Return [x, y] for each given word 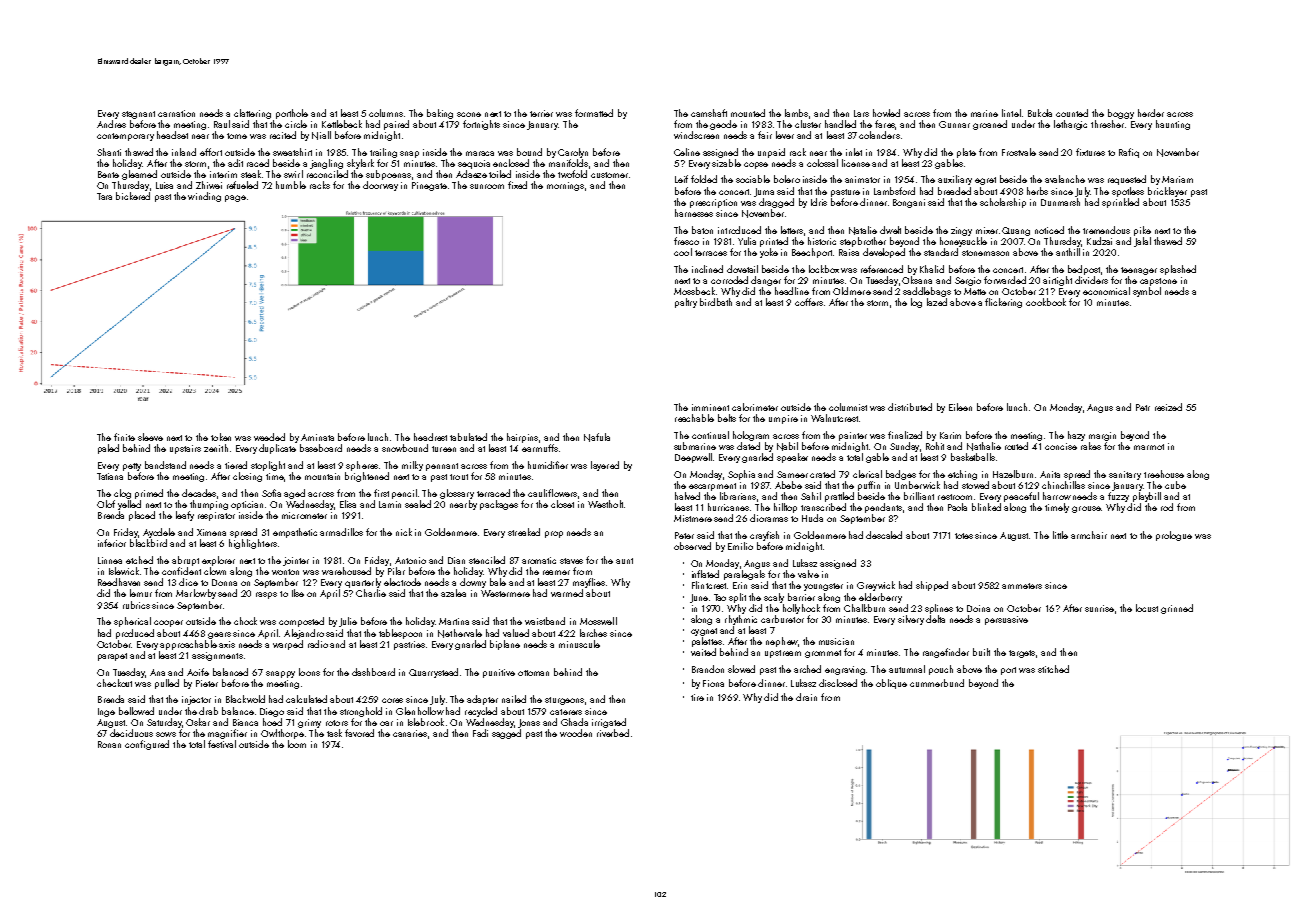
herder [1151, 113]
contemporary [125, 137]
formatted [594, 113]
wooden [576, 733]
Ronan [109, 744]
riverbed [613, 733]
